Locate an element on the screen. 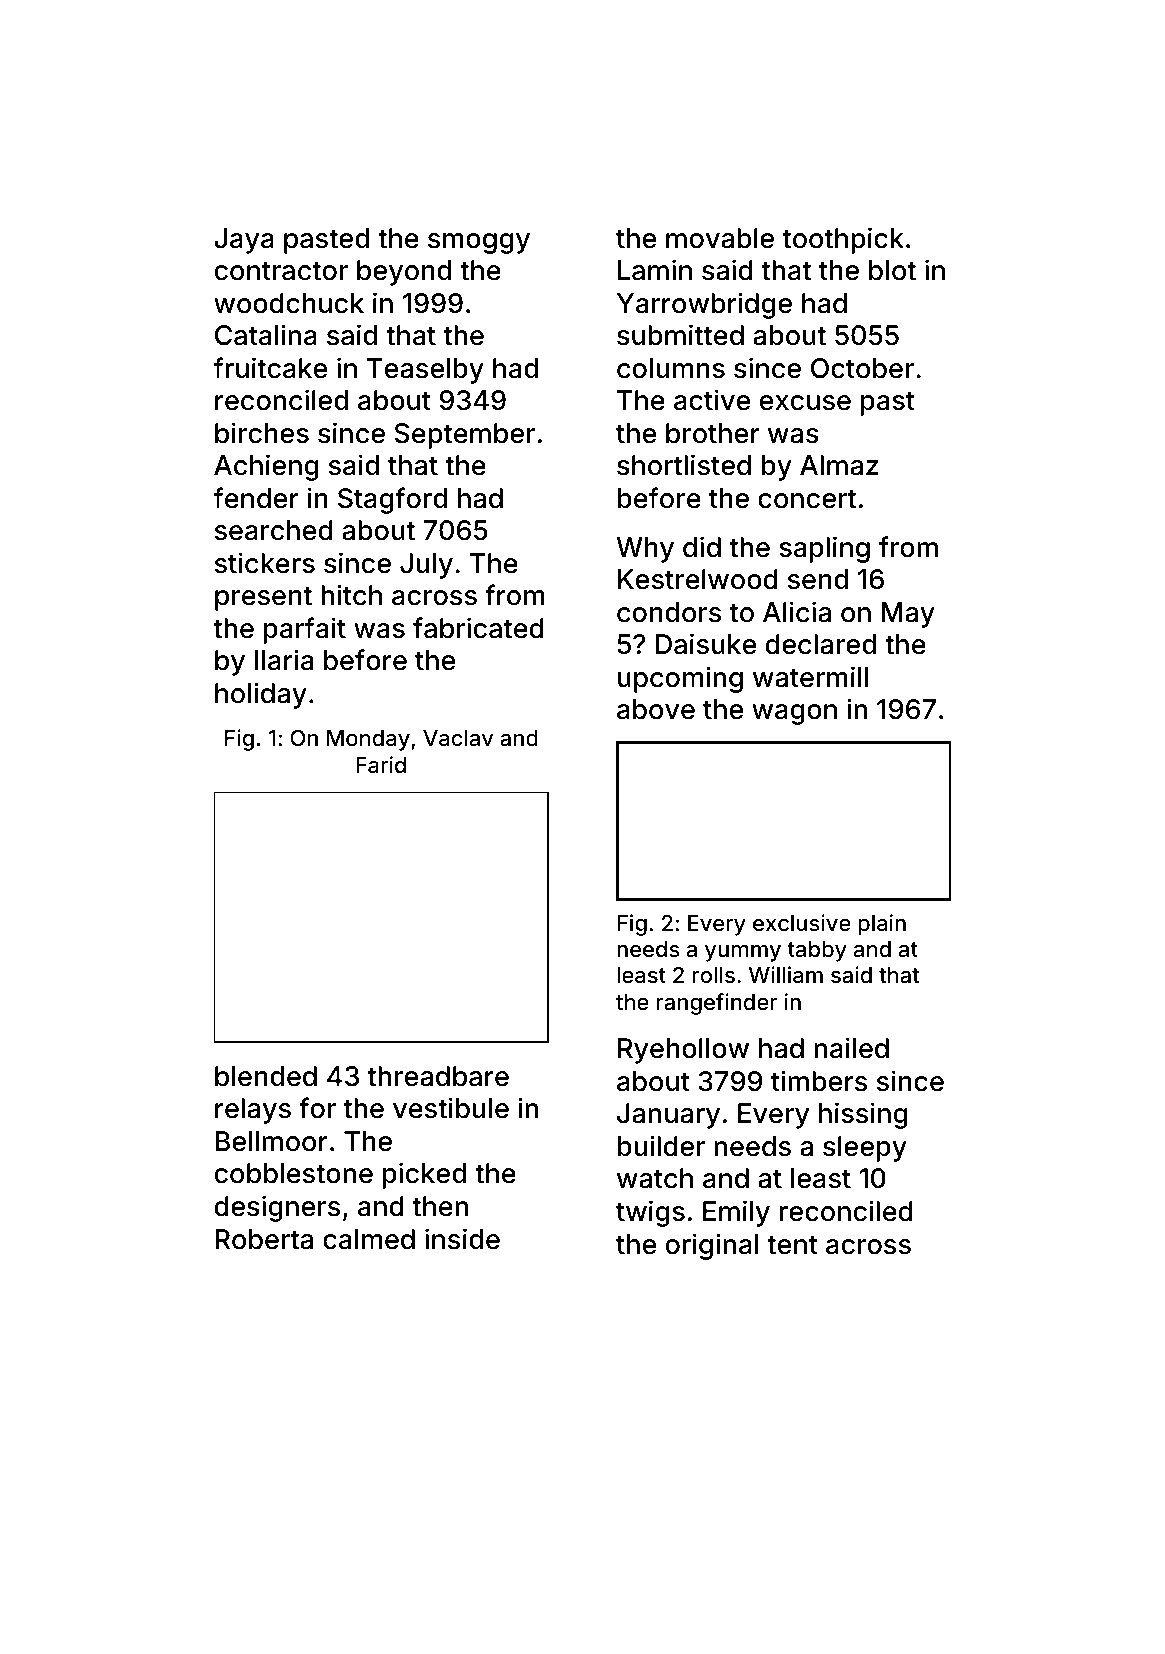 Image resolution: width=1165 pixels, height=1654 pixels. October is located at coordinates (862, 368).
